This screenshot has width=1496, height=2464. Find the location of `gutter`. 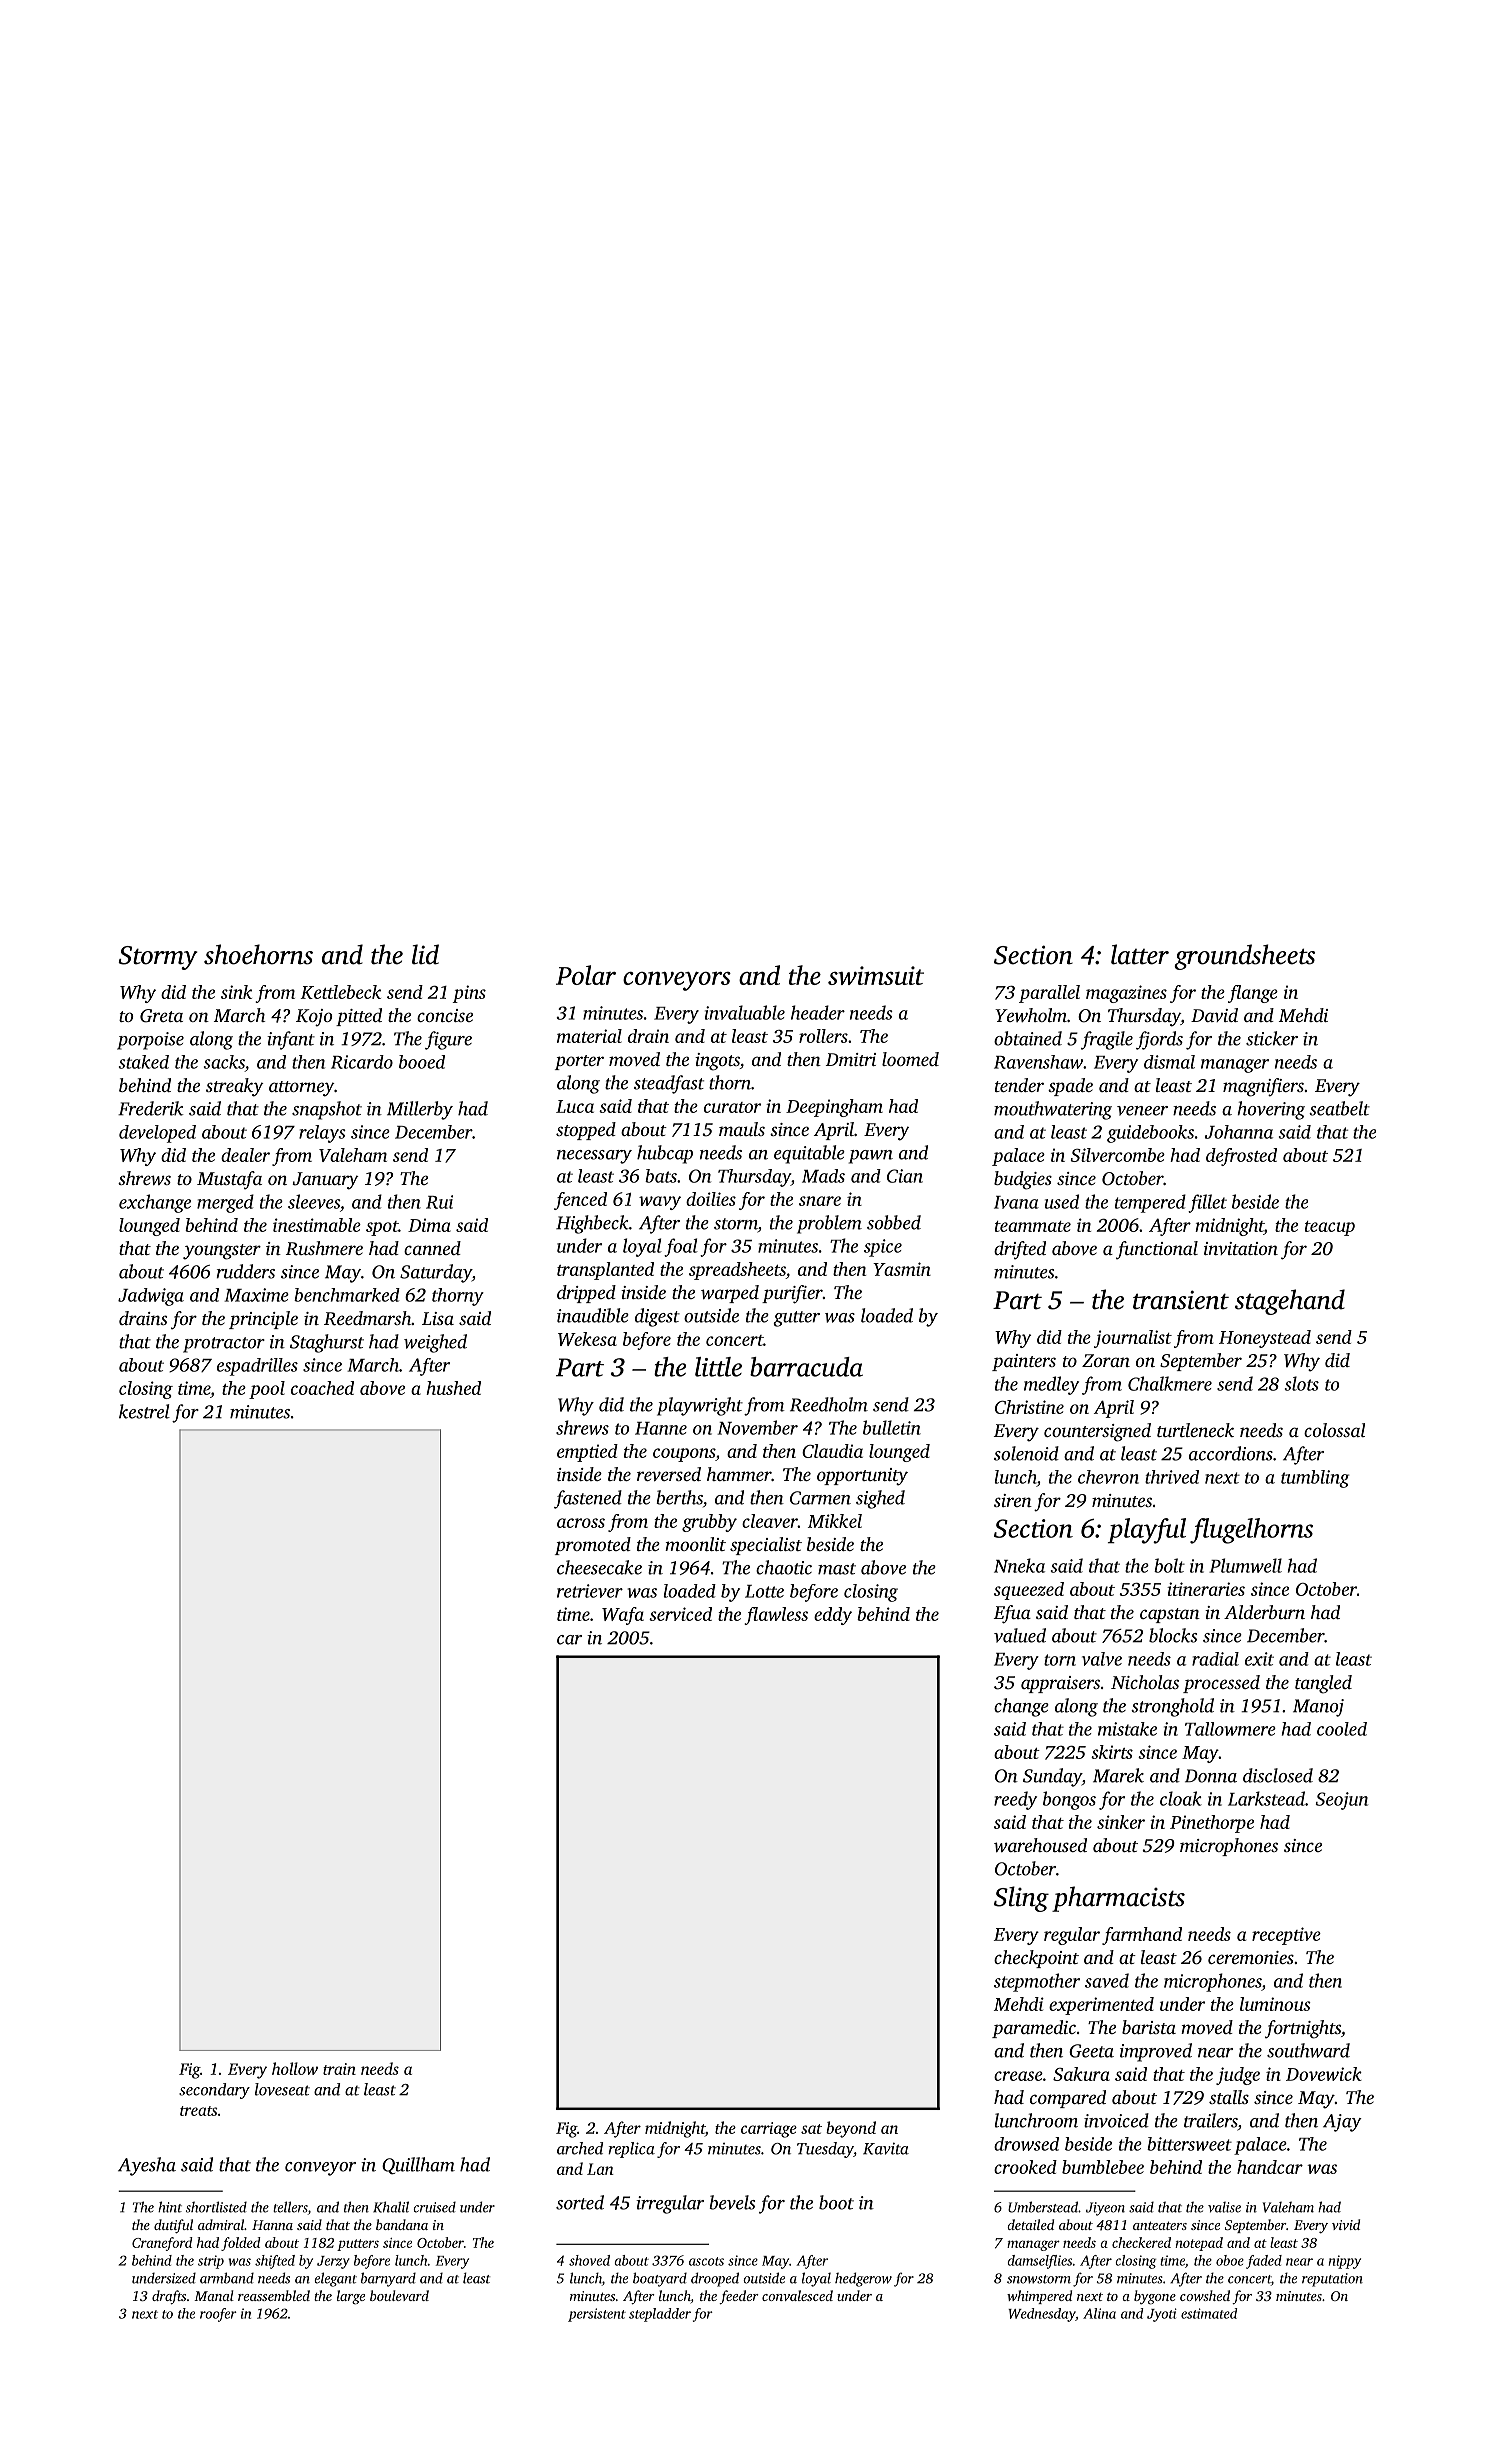

gutter is located at coordinates (796, 1319).
